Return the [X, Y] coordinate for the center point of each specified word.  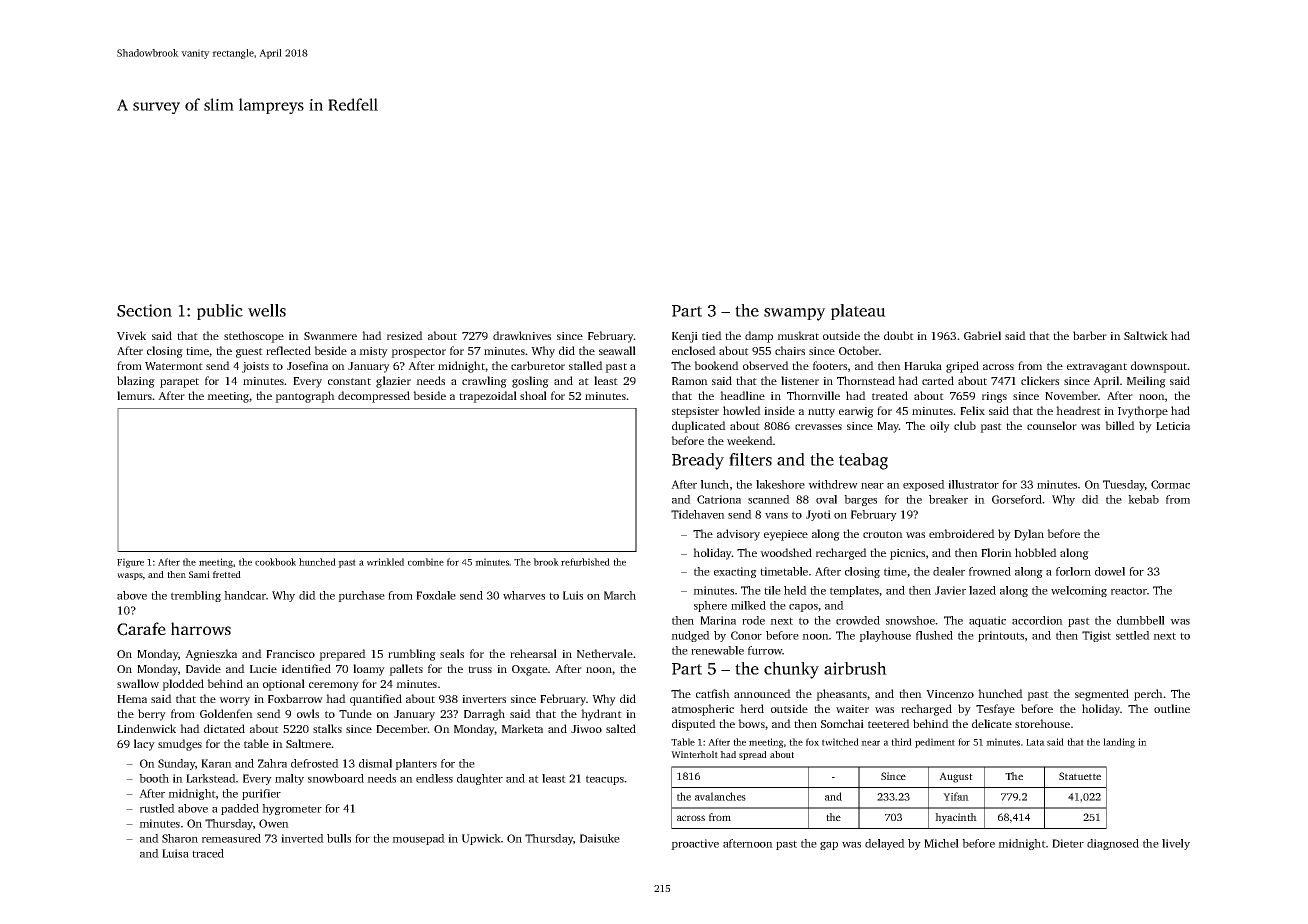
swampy [795, 314]
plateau [858, 312]
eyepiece [786, 535]
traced [208, 853]
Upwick [481, 839]
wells [267, 310]
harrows [201, 628]
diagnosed [1113, 844]
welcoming [1079, 591]
